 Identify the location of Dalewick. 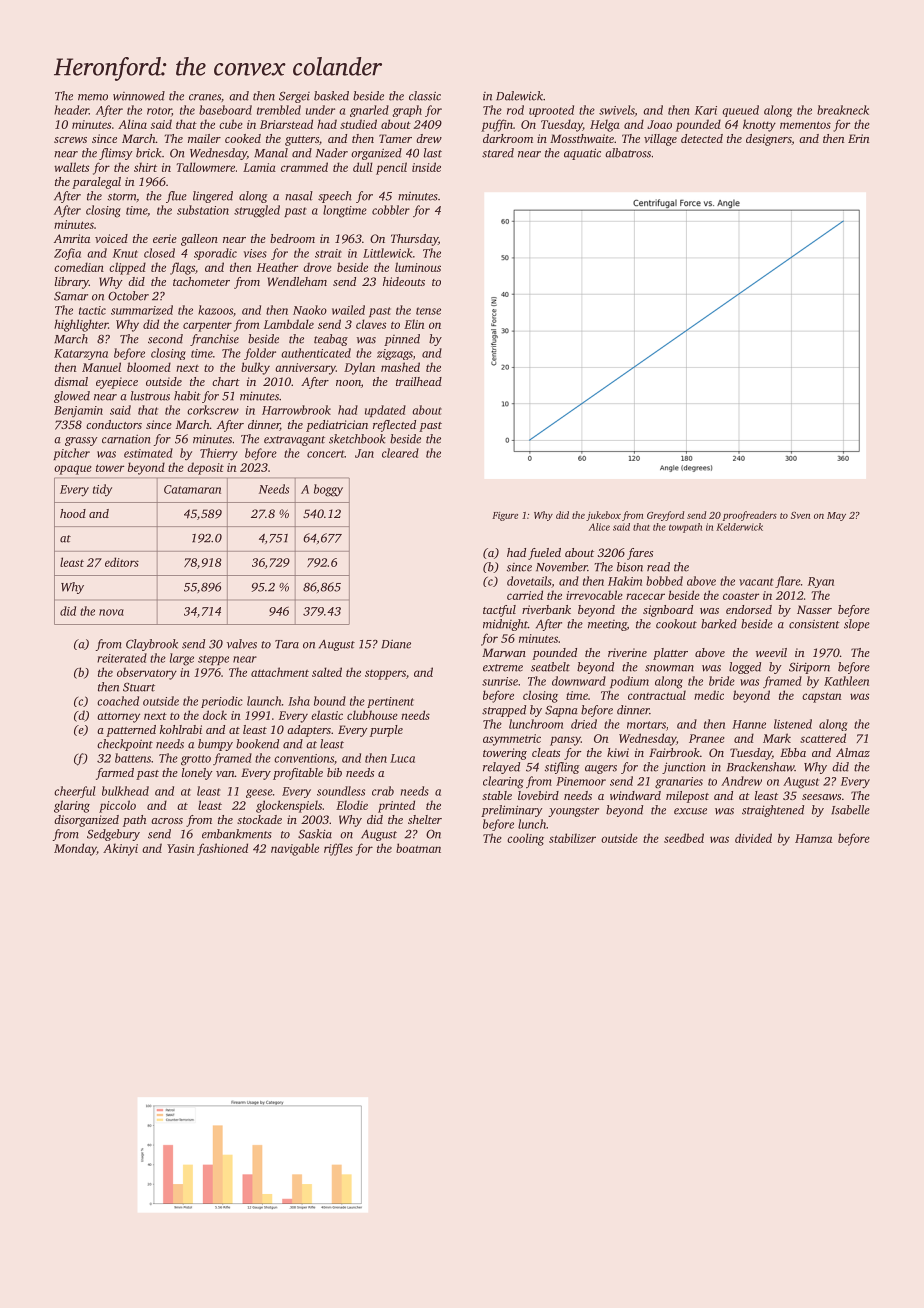
(519, 96).
